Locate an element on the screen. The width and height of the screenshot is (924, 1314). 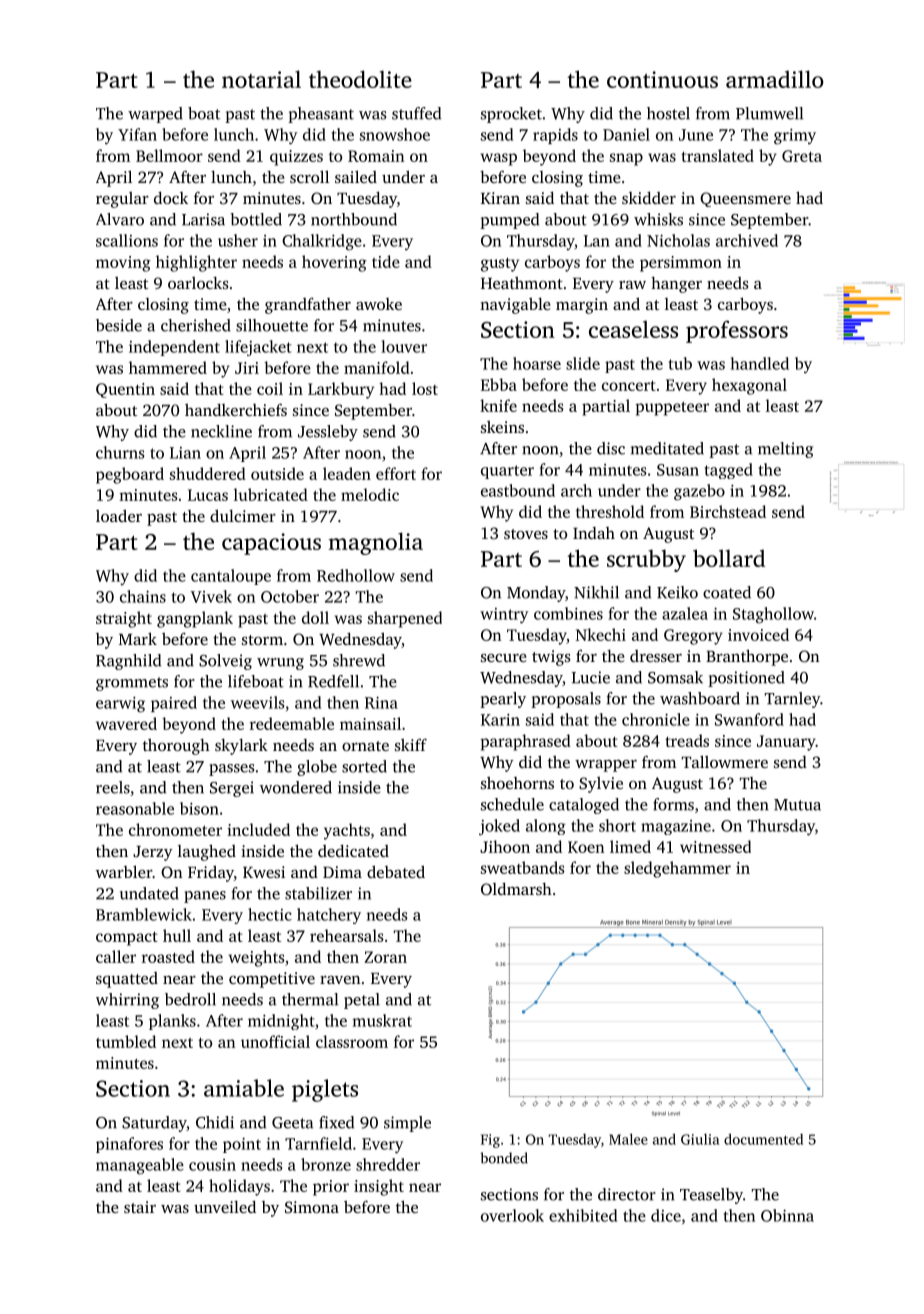
insight is located at coordinates (379, 1187).
